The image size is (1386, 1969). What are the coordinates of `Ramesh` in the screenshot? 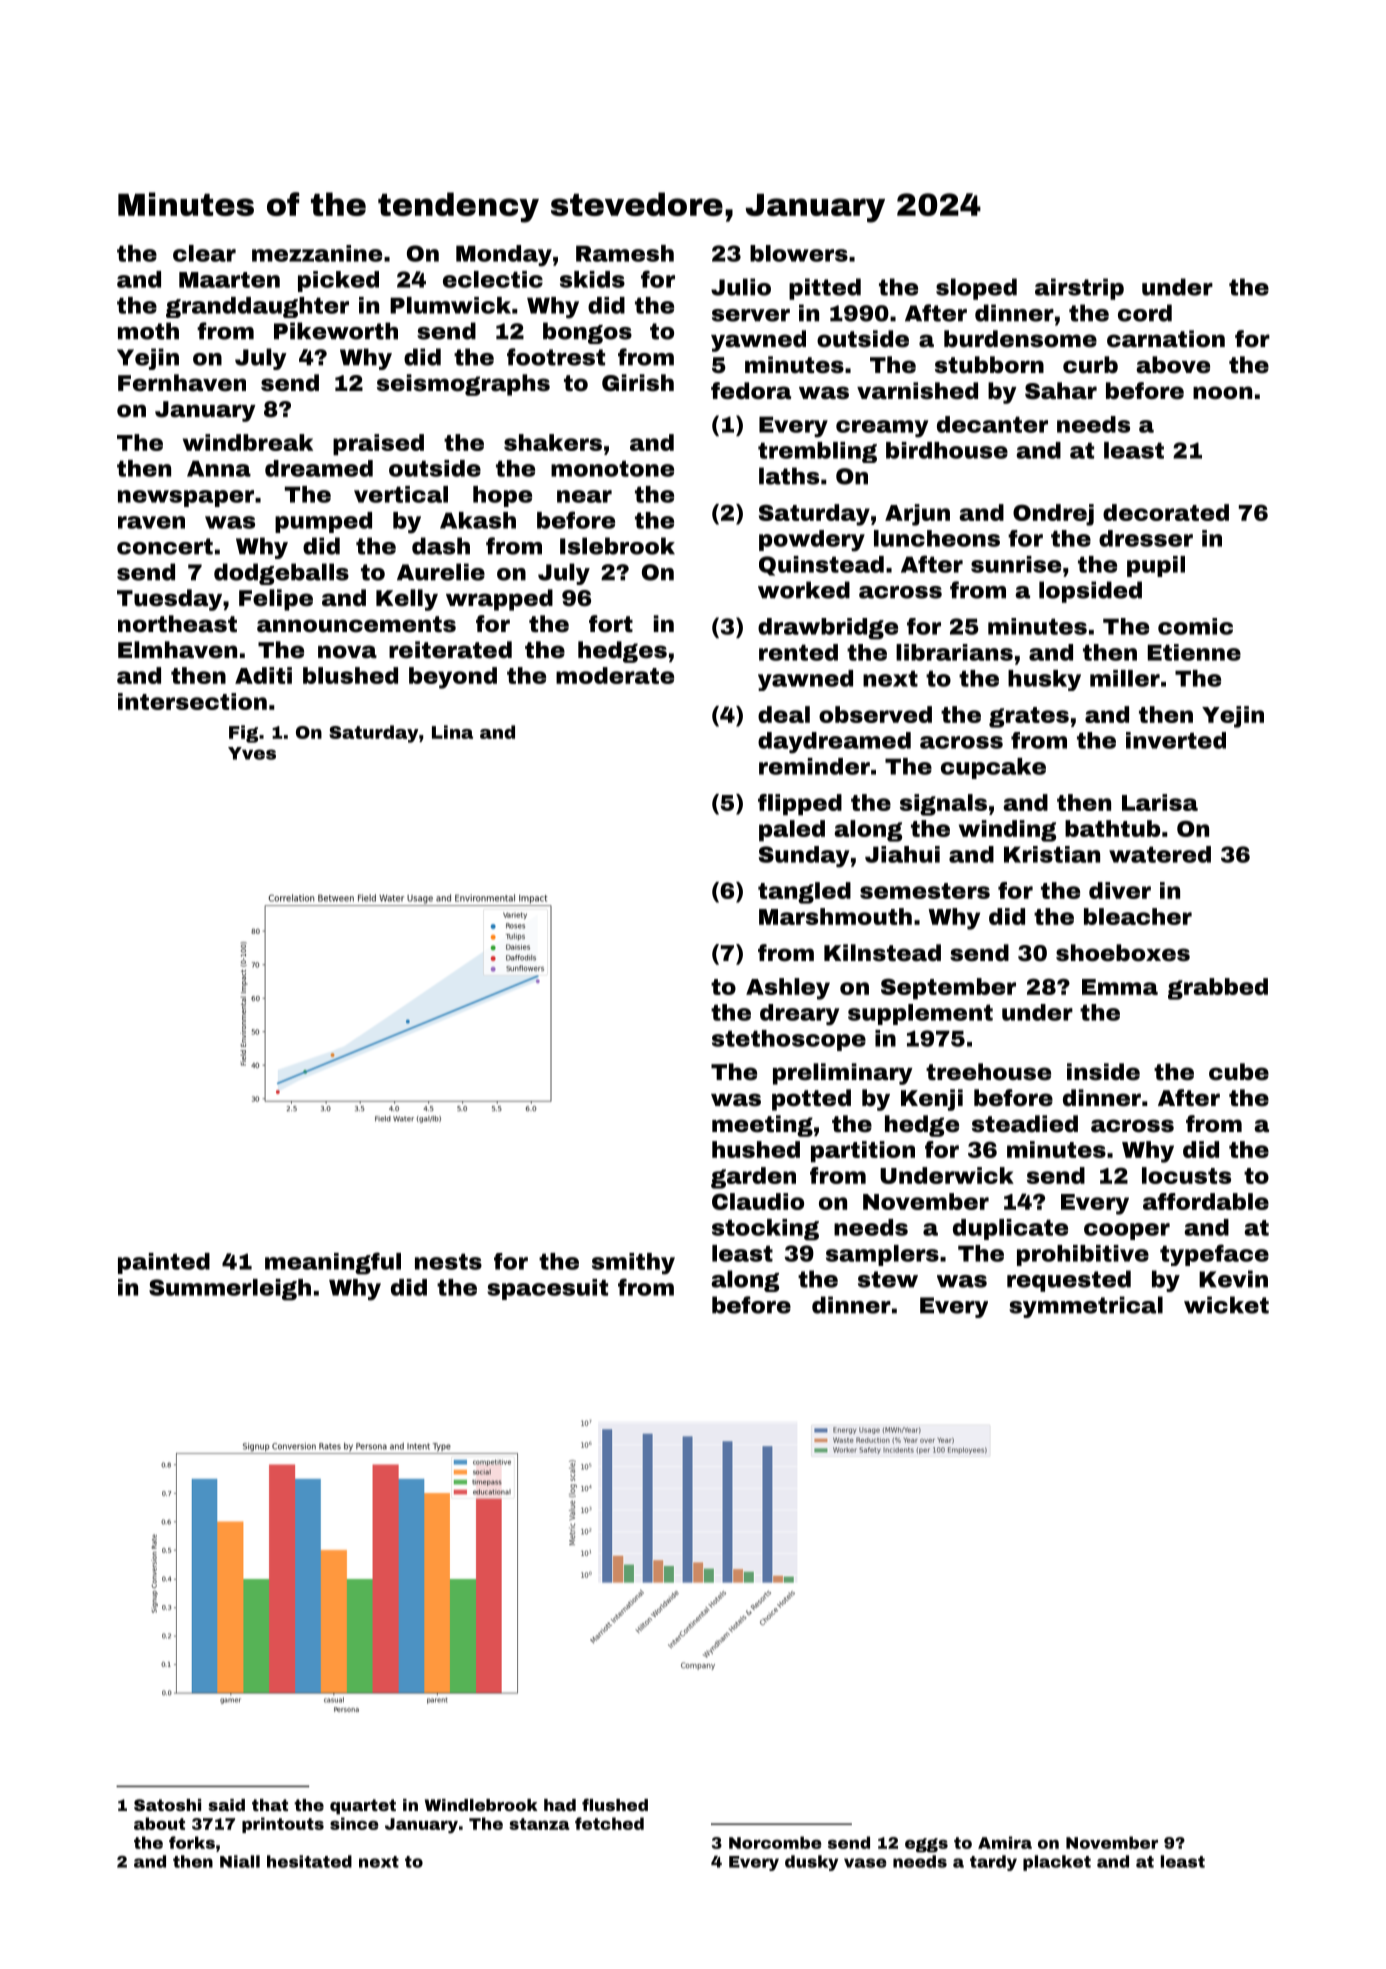 It's located at (625, 253).
